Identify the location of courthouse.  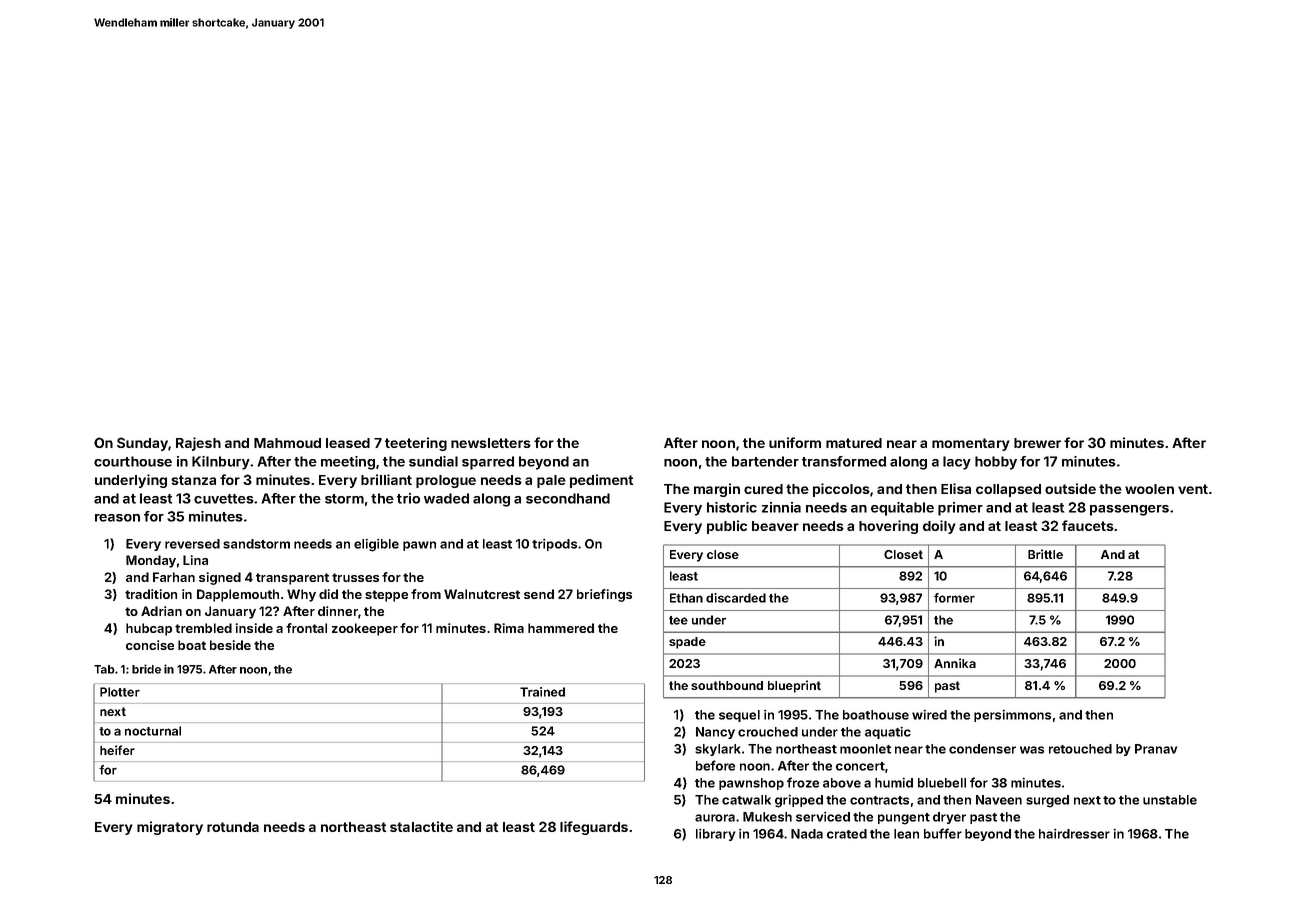
(133, 461).
